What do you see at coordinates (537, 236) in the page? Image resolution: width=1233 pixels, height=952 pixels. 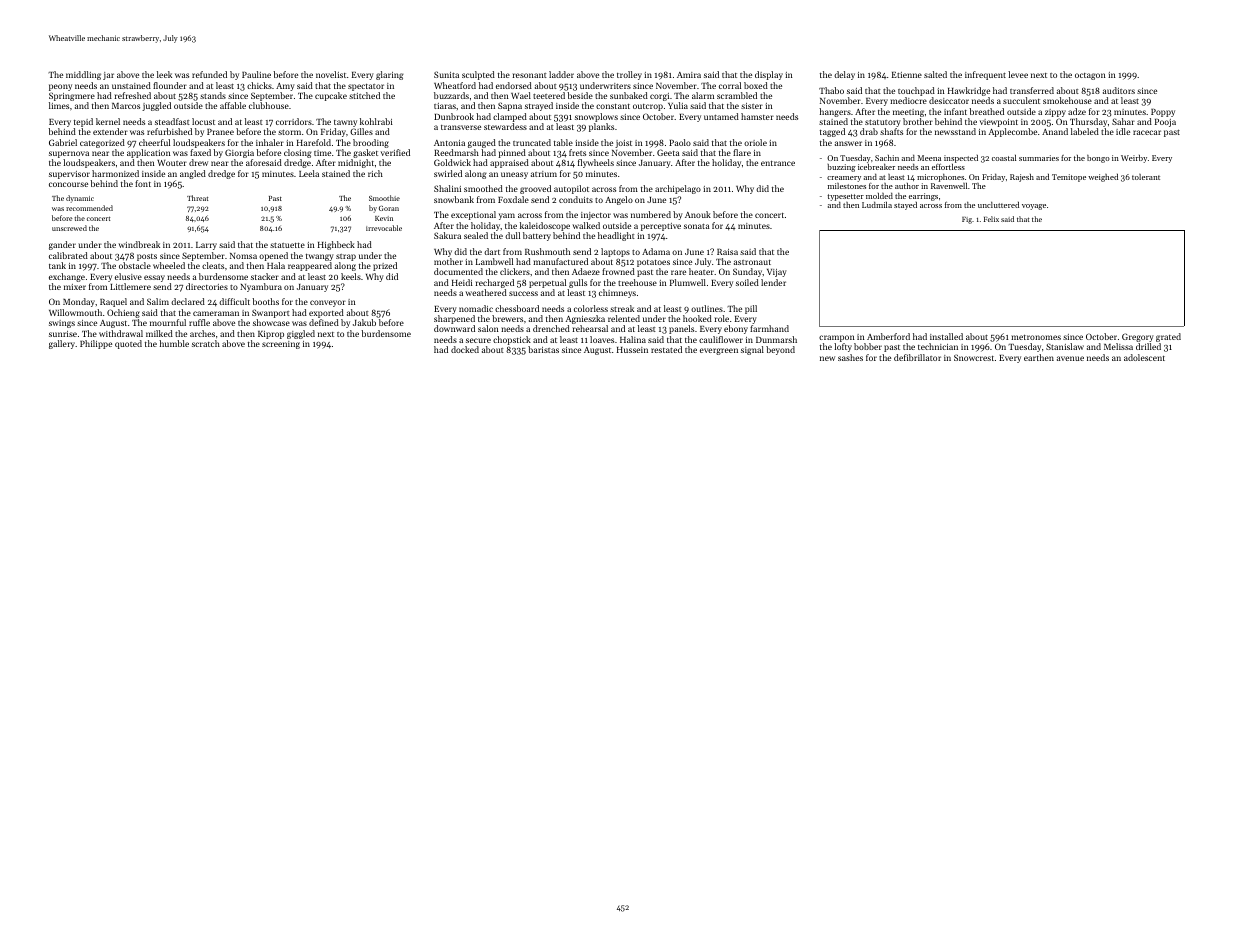 I see `battery` at bounding box center [537, 236].
